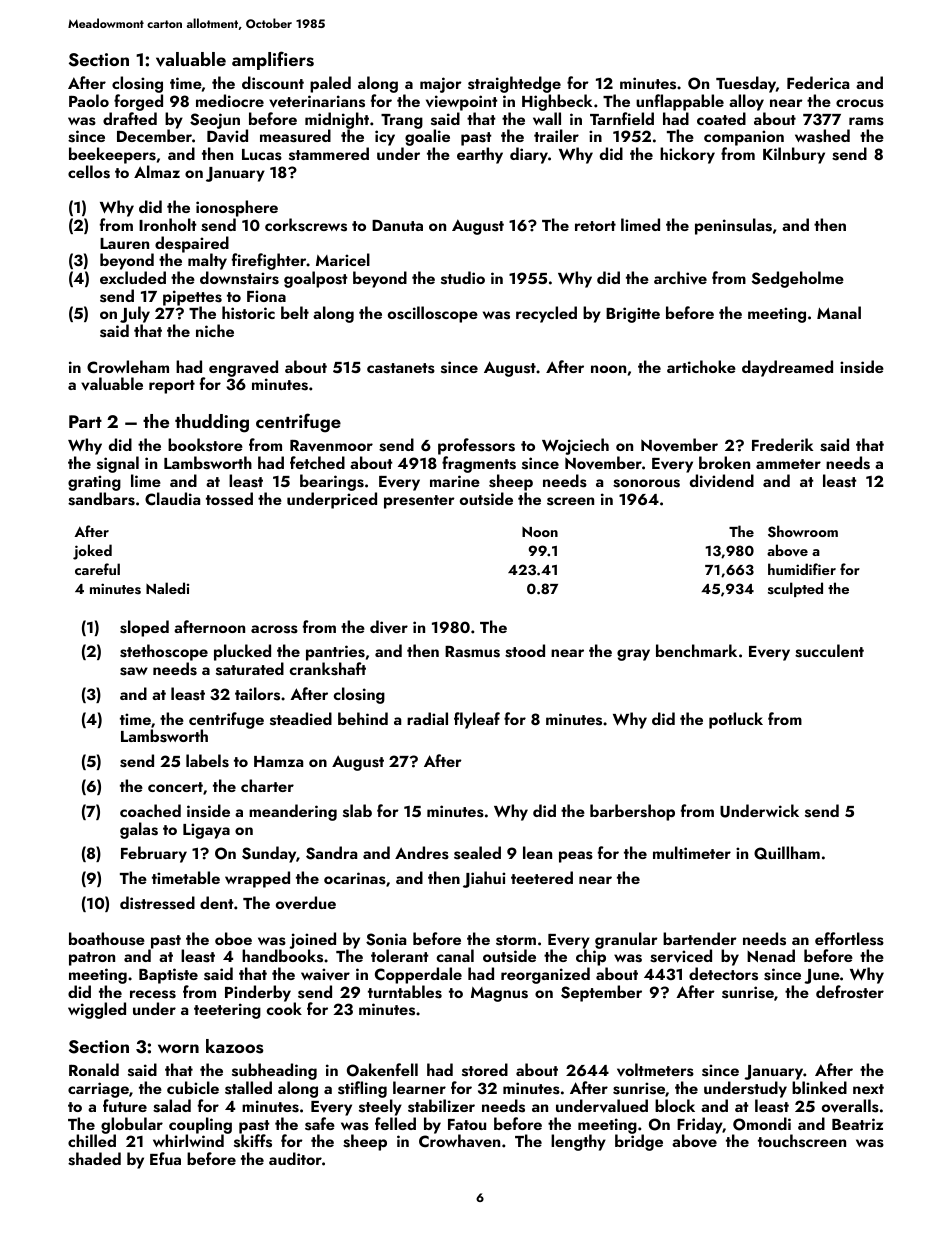 The width and height of the screenshot is (952, 1233). I want to click on bridge, so click(639, 1143).
